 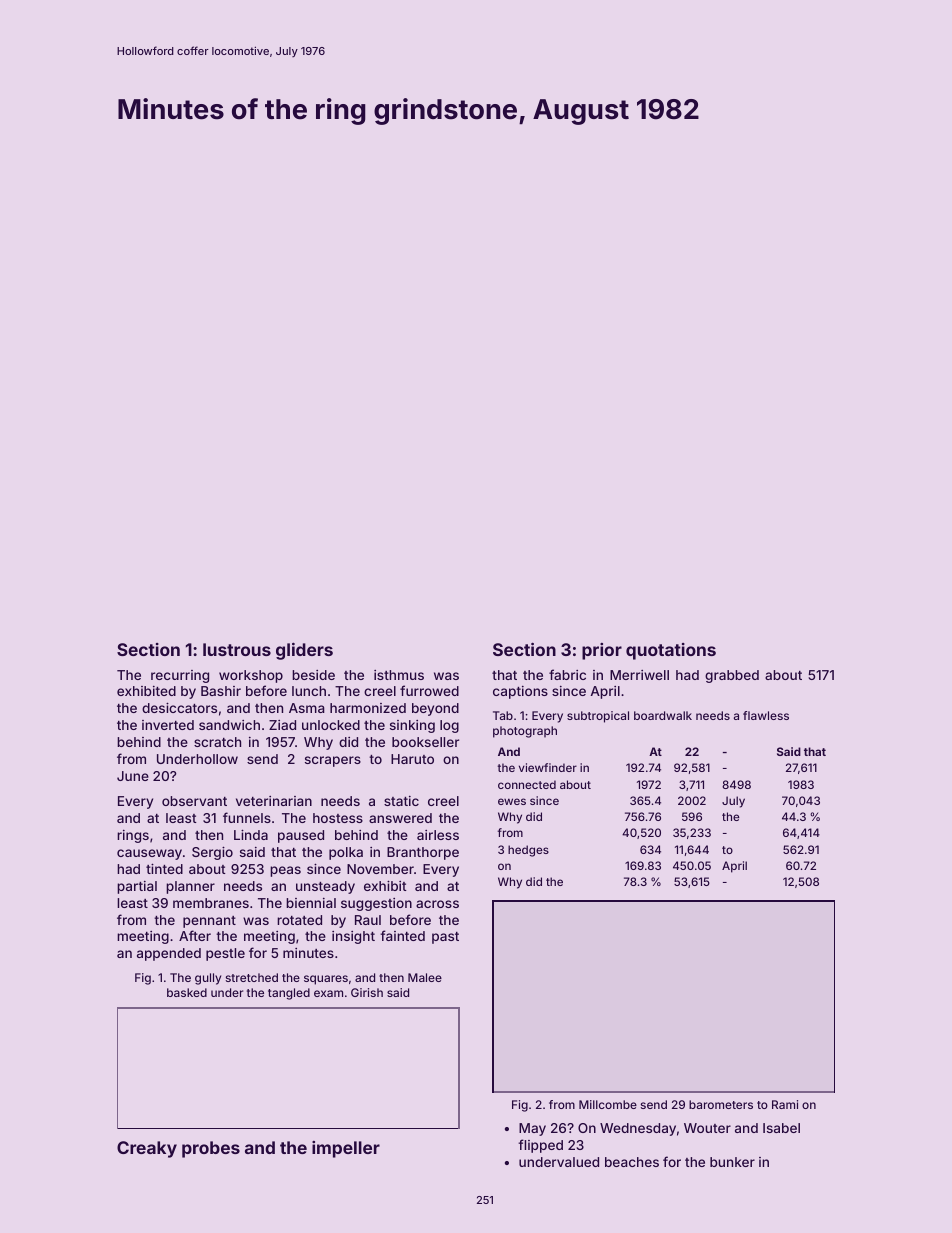 What do you see at coordinates (187, 992) in the page?
I see `basked` at bounding box center [187, 992].
